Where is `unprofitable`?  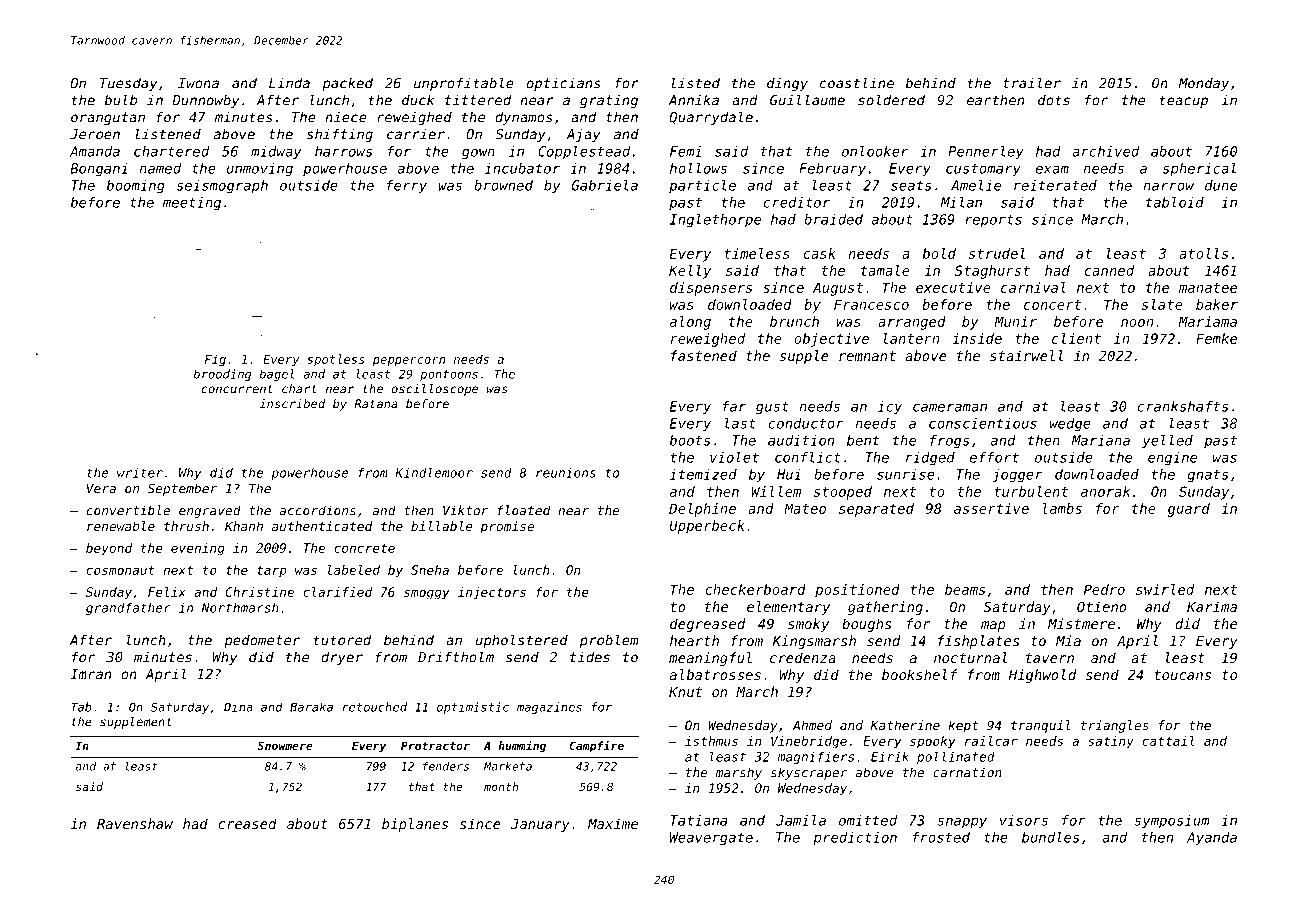
unprofitable is located at coordinates (464, 84).
